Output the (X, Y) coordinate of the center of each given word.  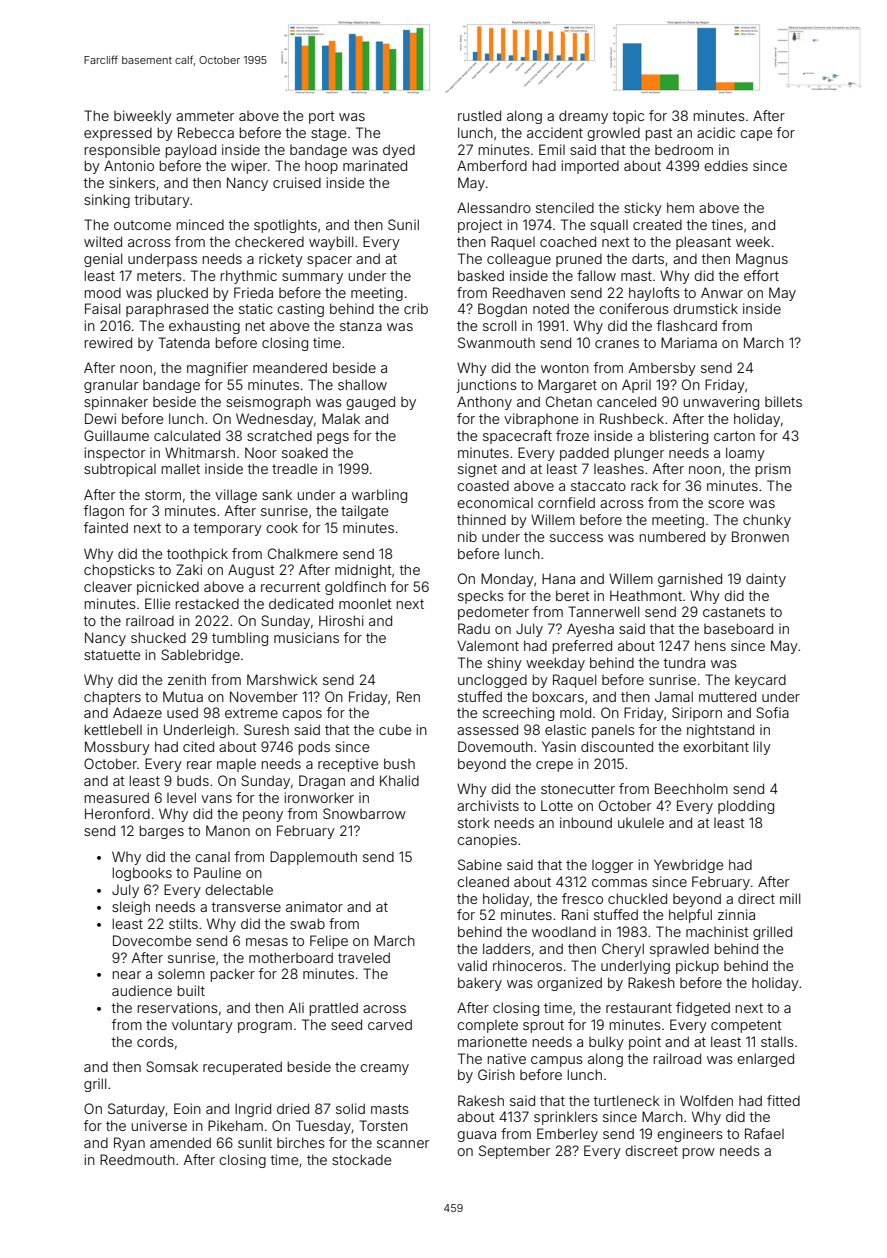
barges (162, 832)
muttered (727, 696)
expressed (118, 134)
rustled (479, 115)
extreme (251, 713)
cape (756, 135)
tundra (684, 662)
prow (699, 1153)
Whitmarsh (200, 452)
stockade (361, 1159)
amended (180, 1142)
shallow (362, 384)
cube (395, 729)
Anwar (722, 292)
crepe (554, 766)
